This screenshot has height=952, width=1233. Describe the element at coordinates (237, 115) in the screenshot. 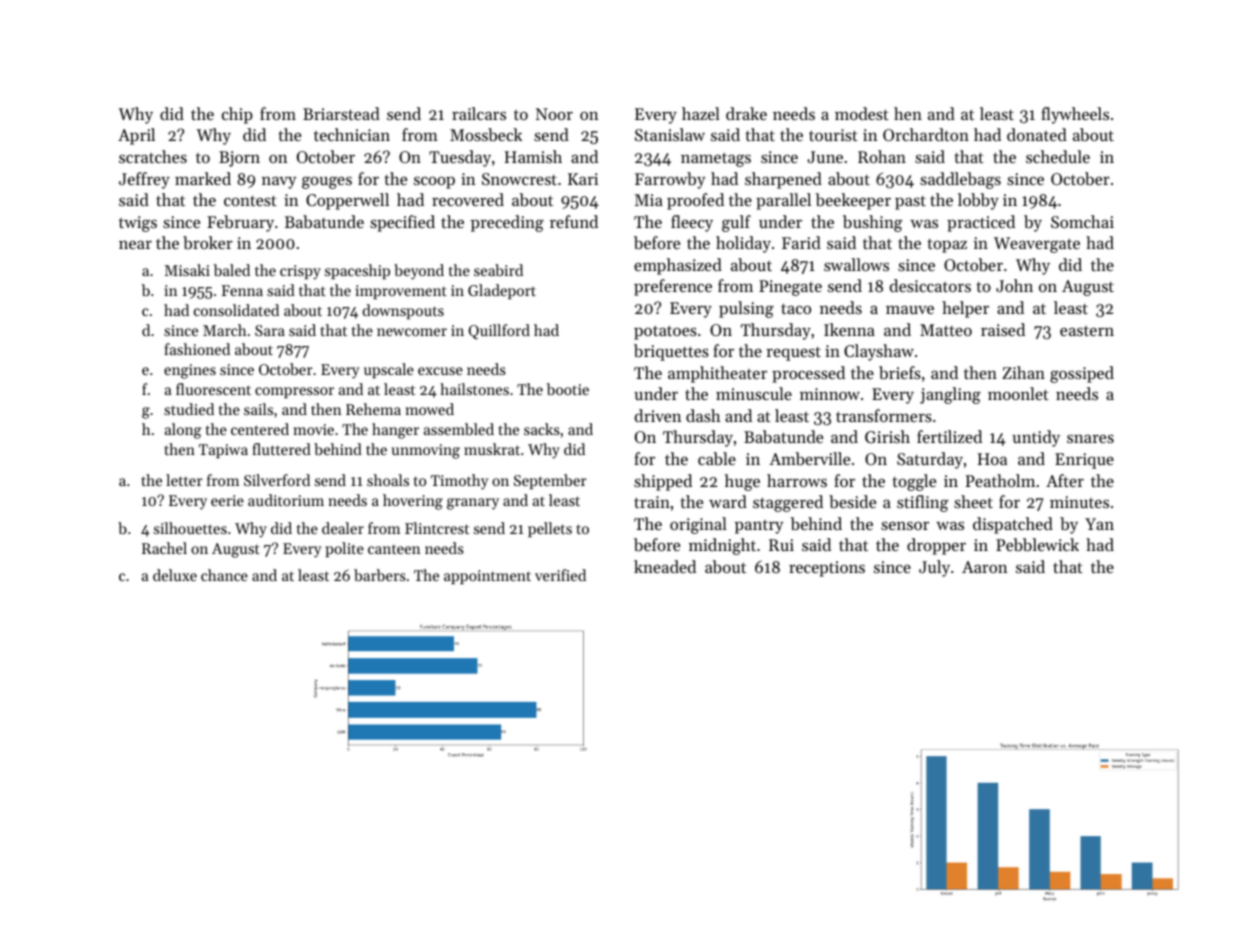

I see `chip` at that location.
